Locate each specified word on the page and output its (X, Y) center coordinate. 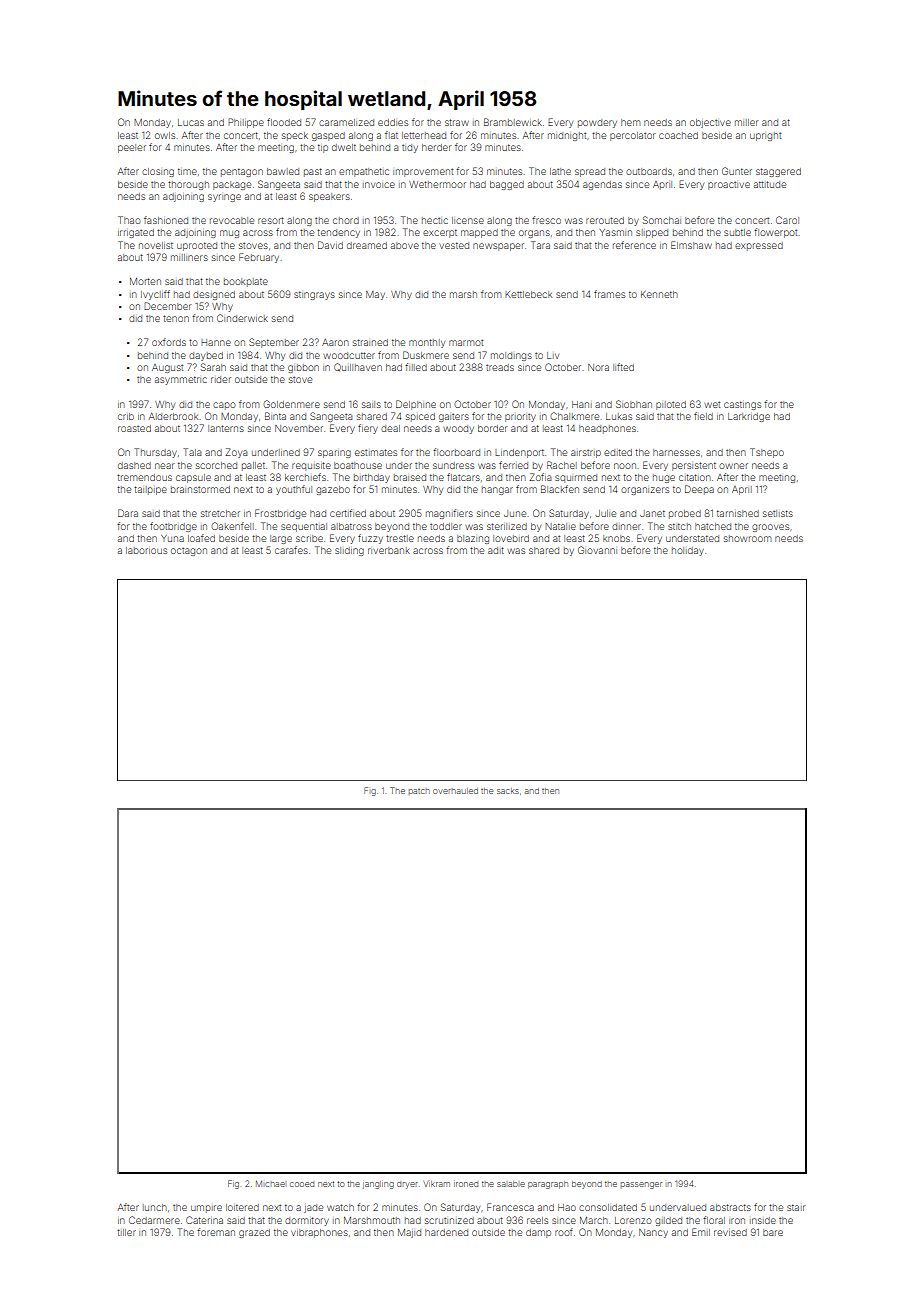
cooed (302, 1184)
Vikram (436, 1184)
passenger (641, 1185)
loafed (201, 538)
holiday (688, 551)
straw (457, 122)
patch (419, 791)
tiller (126, 1232)
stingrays (314, 295)
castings (742, 405)
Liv (553, 355)
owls (165, 135)
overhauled (455, 791)
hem (630, 122)
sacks (508, 791)
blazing (473, 539)
